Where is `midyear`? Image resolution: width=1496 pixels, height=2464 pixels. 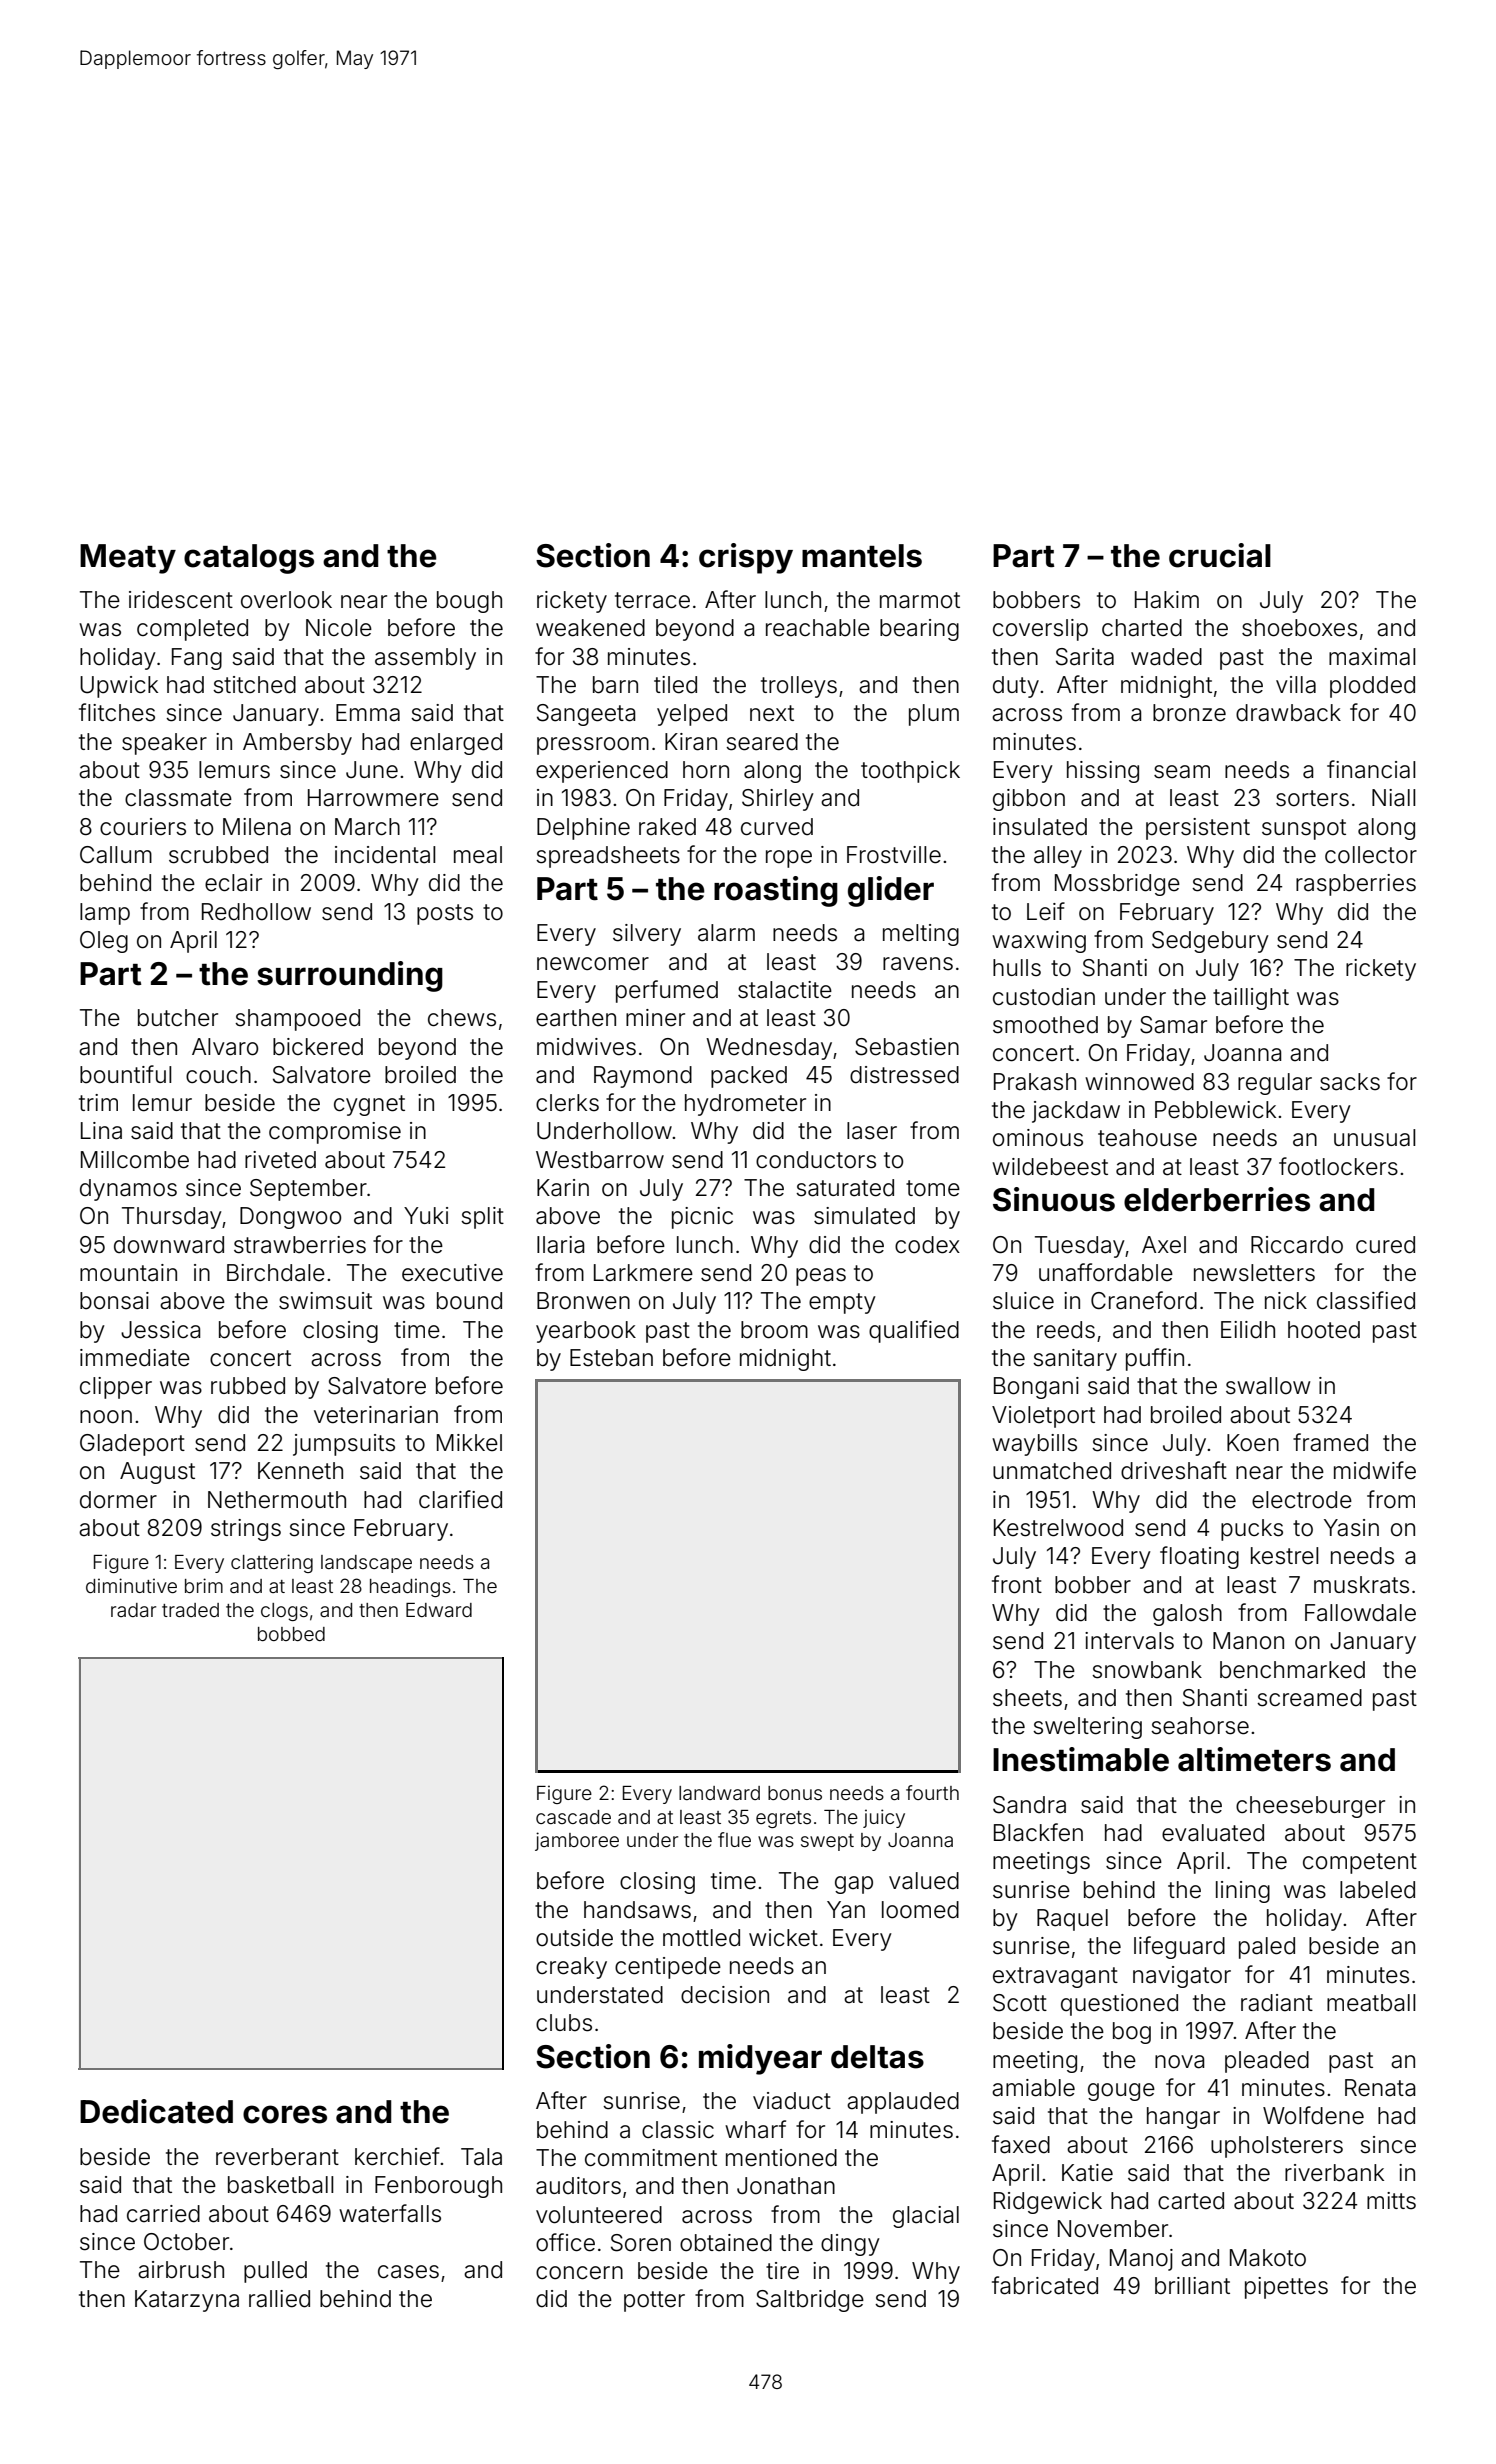
midyear is located at coordinates (760, 2059).
